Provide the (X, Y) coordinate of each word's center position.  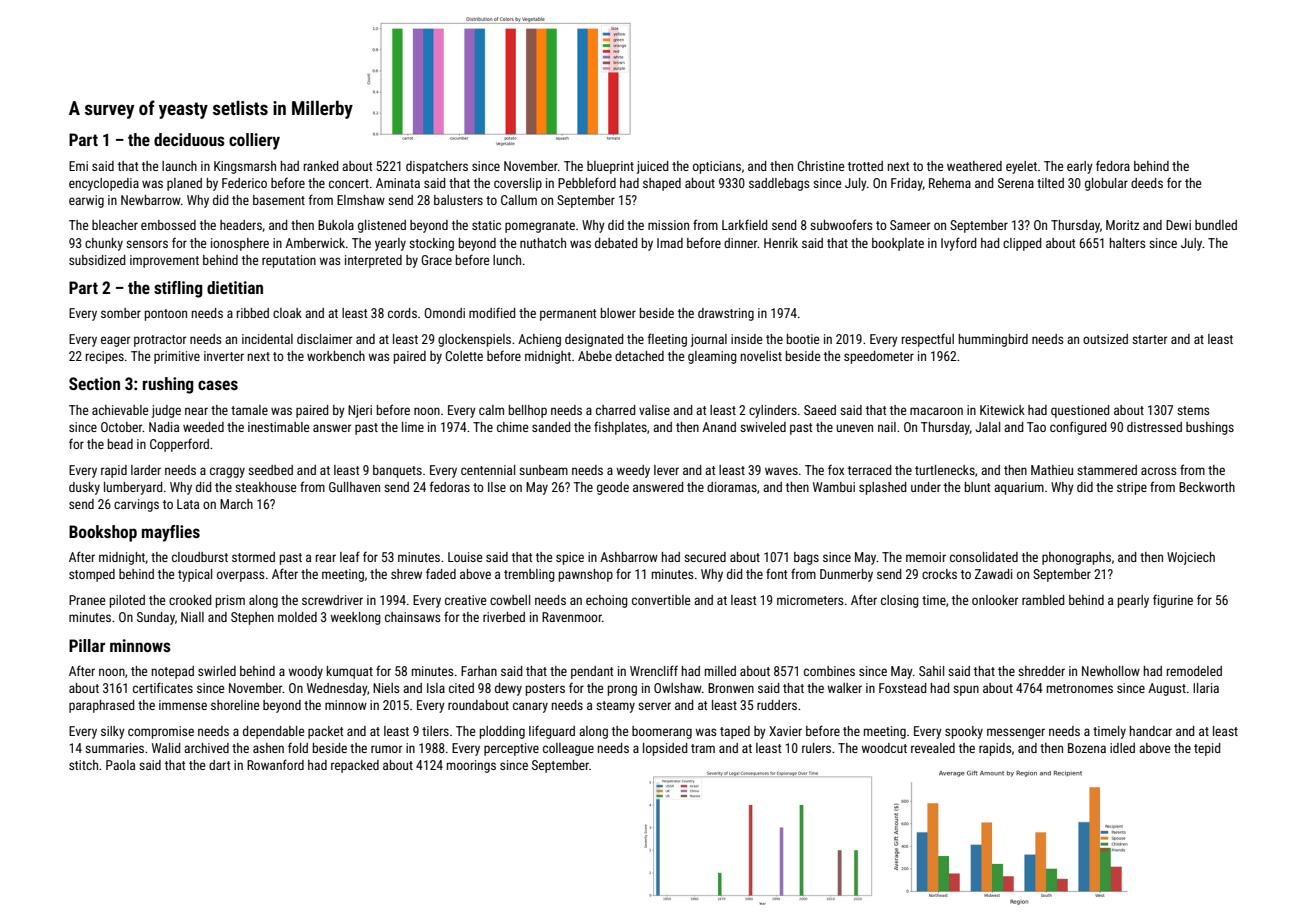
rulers (816, 748)
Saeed (820, 410)
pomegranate (540, 227)
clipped (1022, 244)
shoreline (235, 705)
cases (218, 385)
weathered (974, 166)
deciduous (189, 139)
